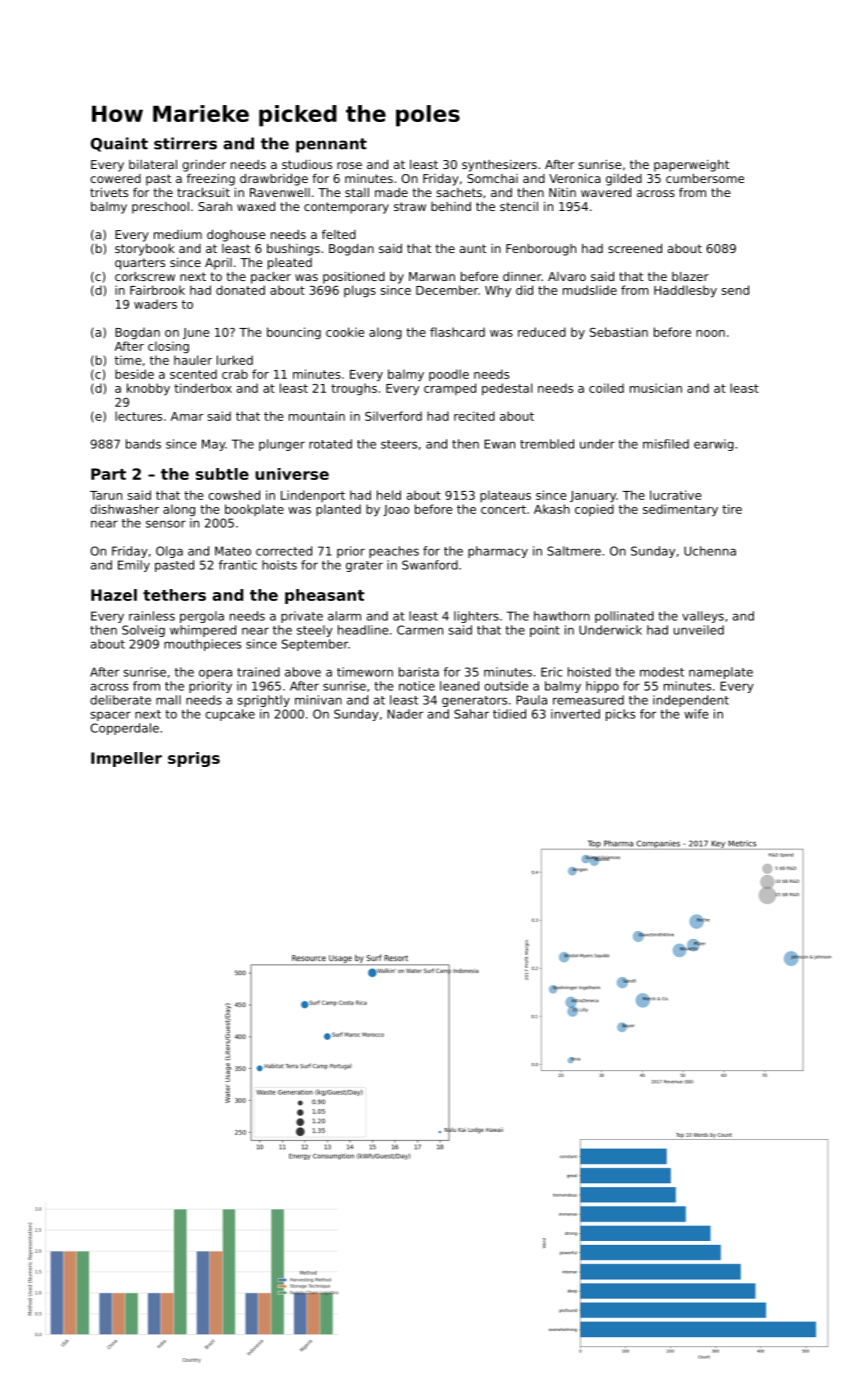  Describe the element at coordinates (126, 759) in the screenshot. I see `Impeller` at that location.
